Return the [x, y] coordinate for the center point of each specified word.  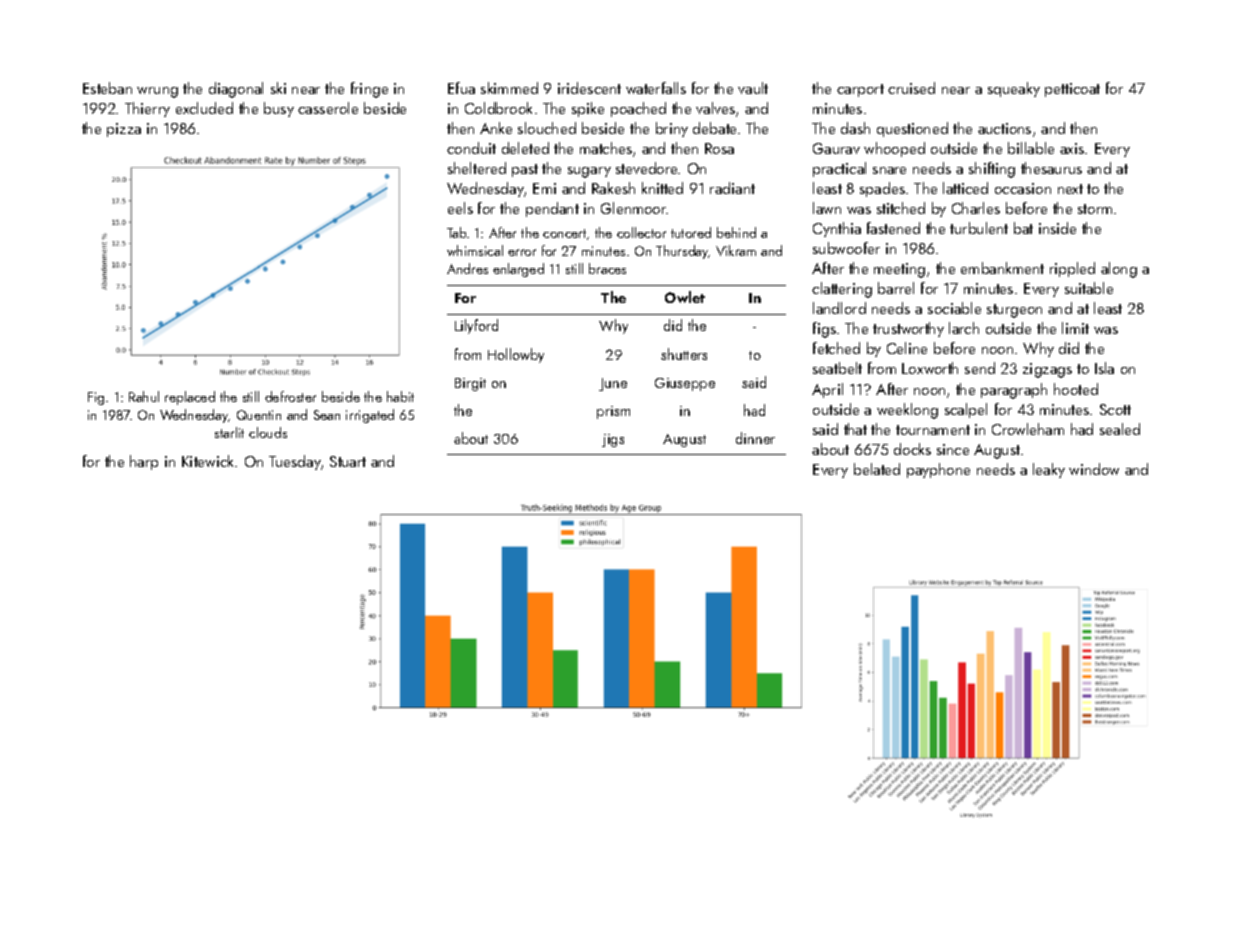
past [525, 170]
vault [753, 88]
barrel [896, 288]
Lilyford [476, 326]
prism [613, 412]
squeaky [1014, 89]
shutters [684, 354]
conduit [471, 148]
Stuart [348, 461]
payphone [938, 470]
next [1070, 189]
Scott [1115, 409]
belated [877, 469]
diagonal [236, 90]
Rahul [144, 396]
